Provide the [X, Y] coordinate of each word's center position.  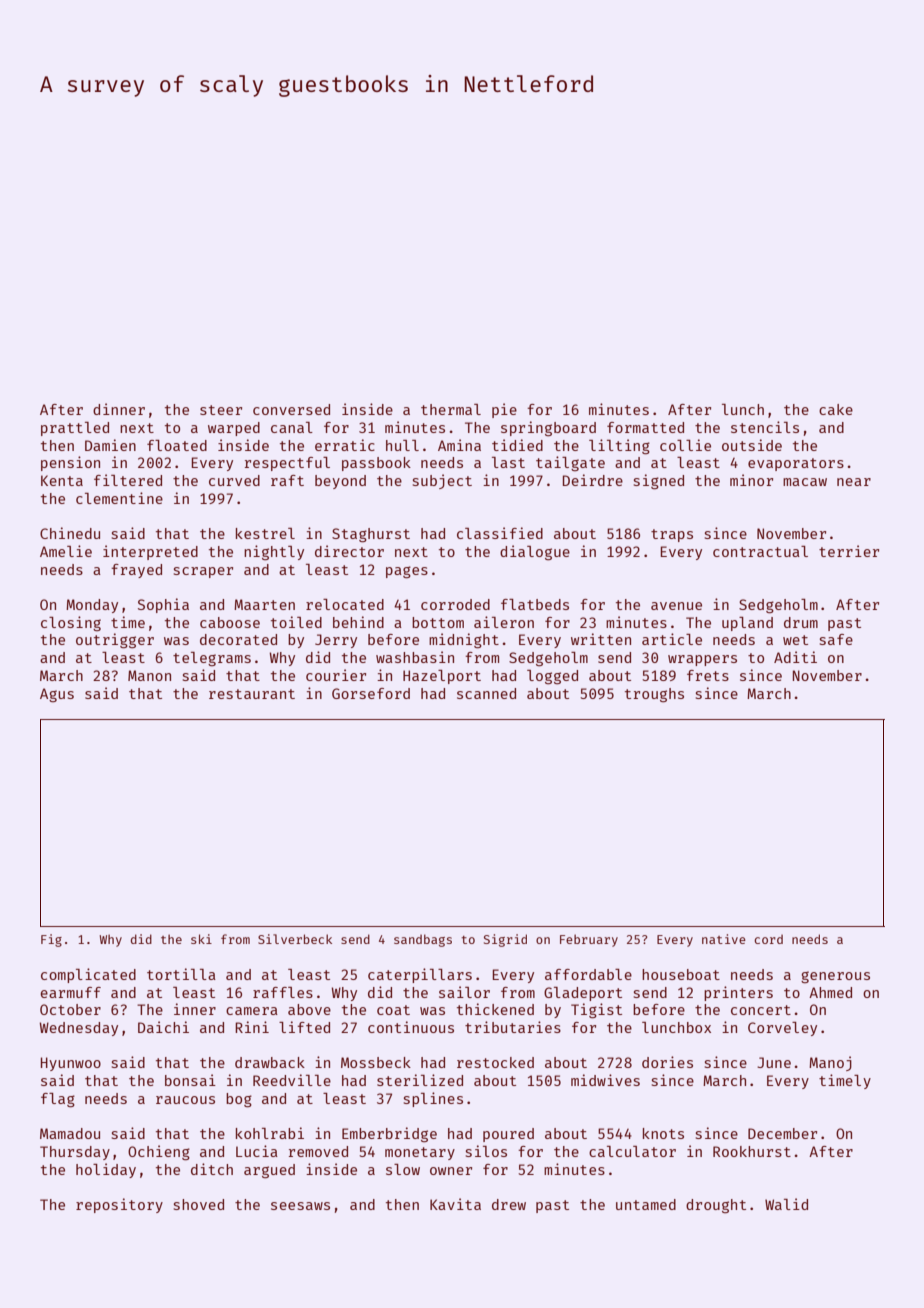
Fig [51, 940]
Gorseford [371, 693]
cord [768, 939]
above [309, 1009]
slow [403, 1169]
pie [504, 410]
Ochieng [159, 1153]
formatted [645, 427]
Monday [92, 606]
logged [552, 677]
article [672, 639]
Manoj [830, 1063]
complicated [88, 975]
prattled [75, 429]
